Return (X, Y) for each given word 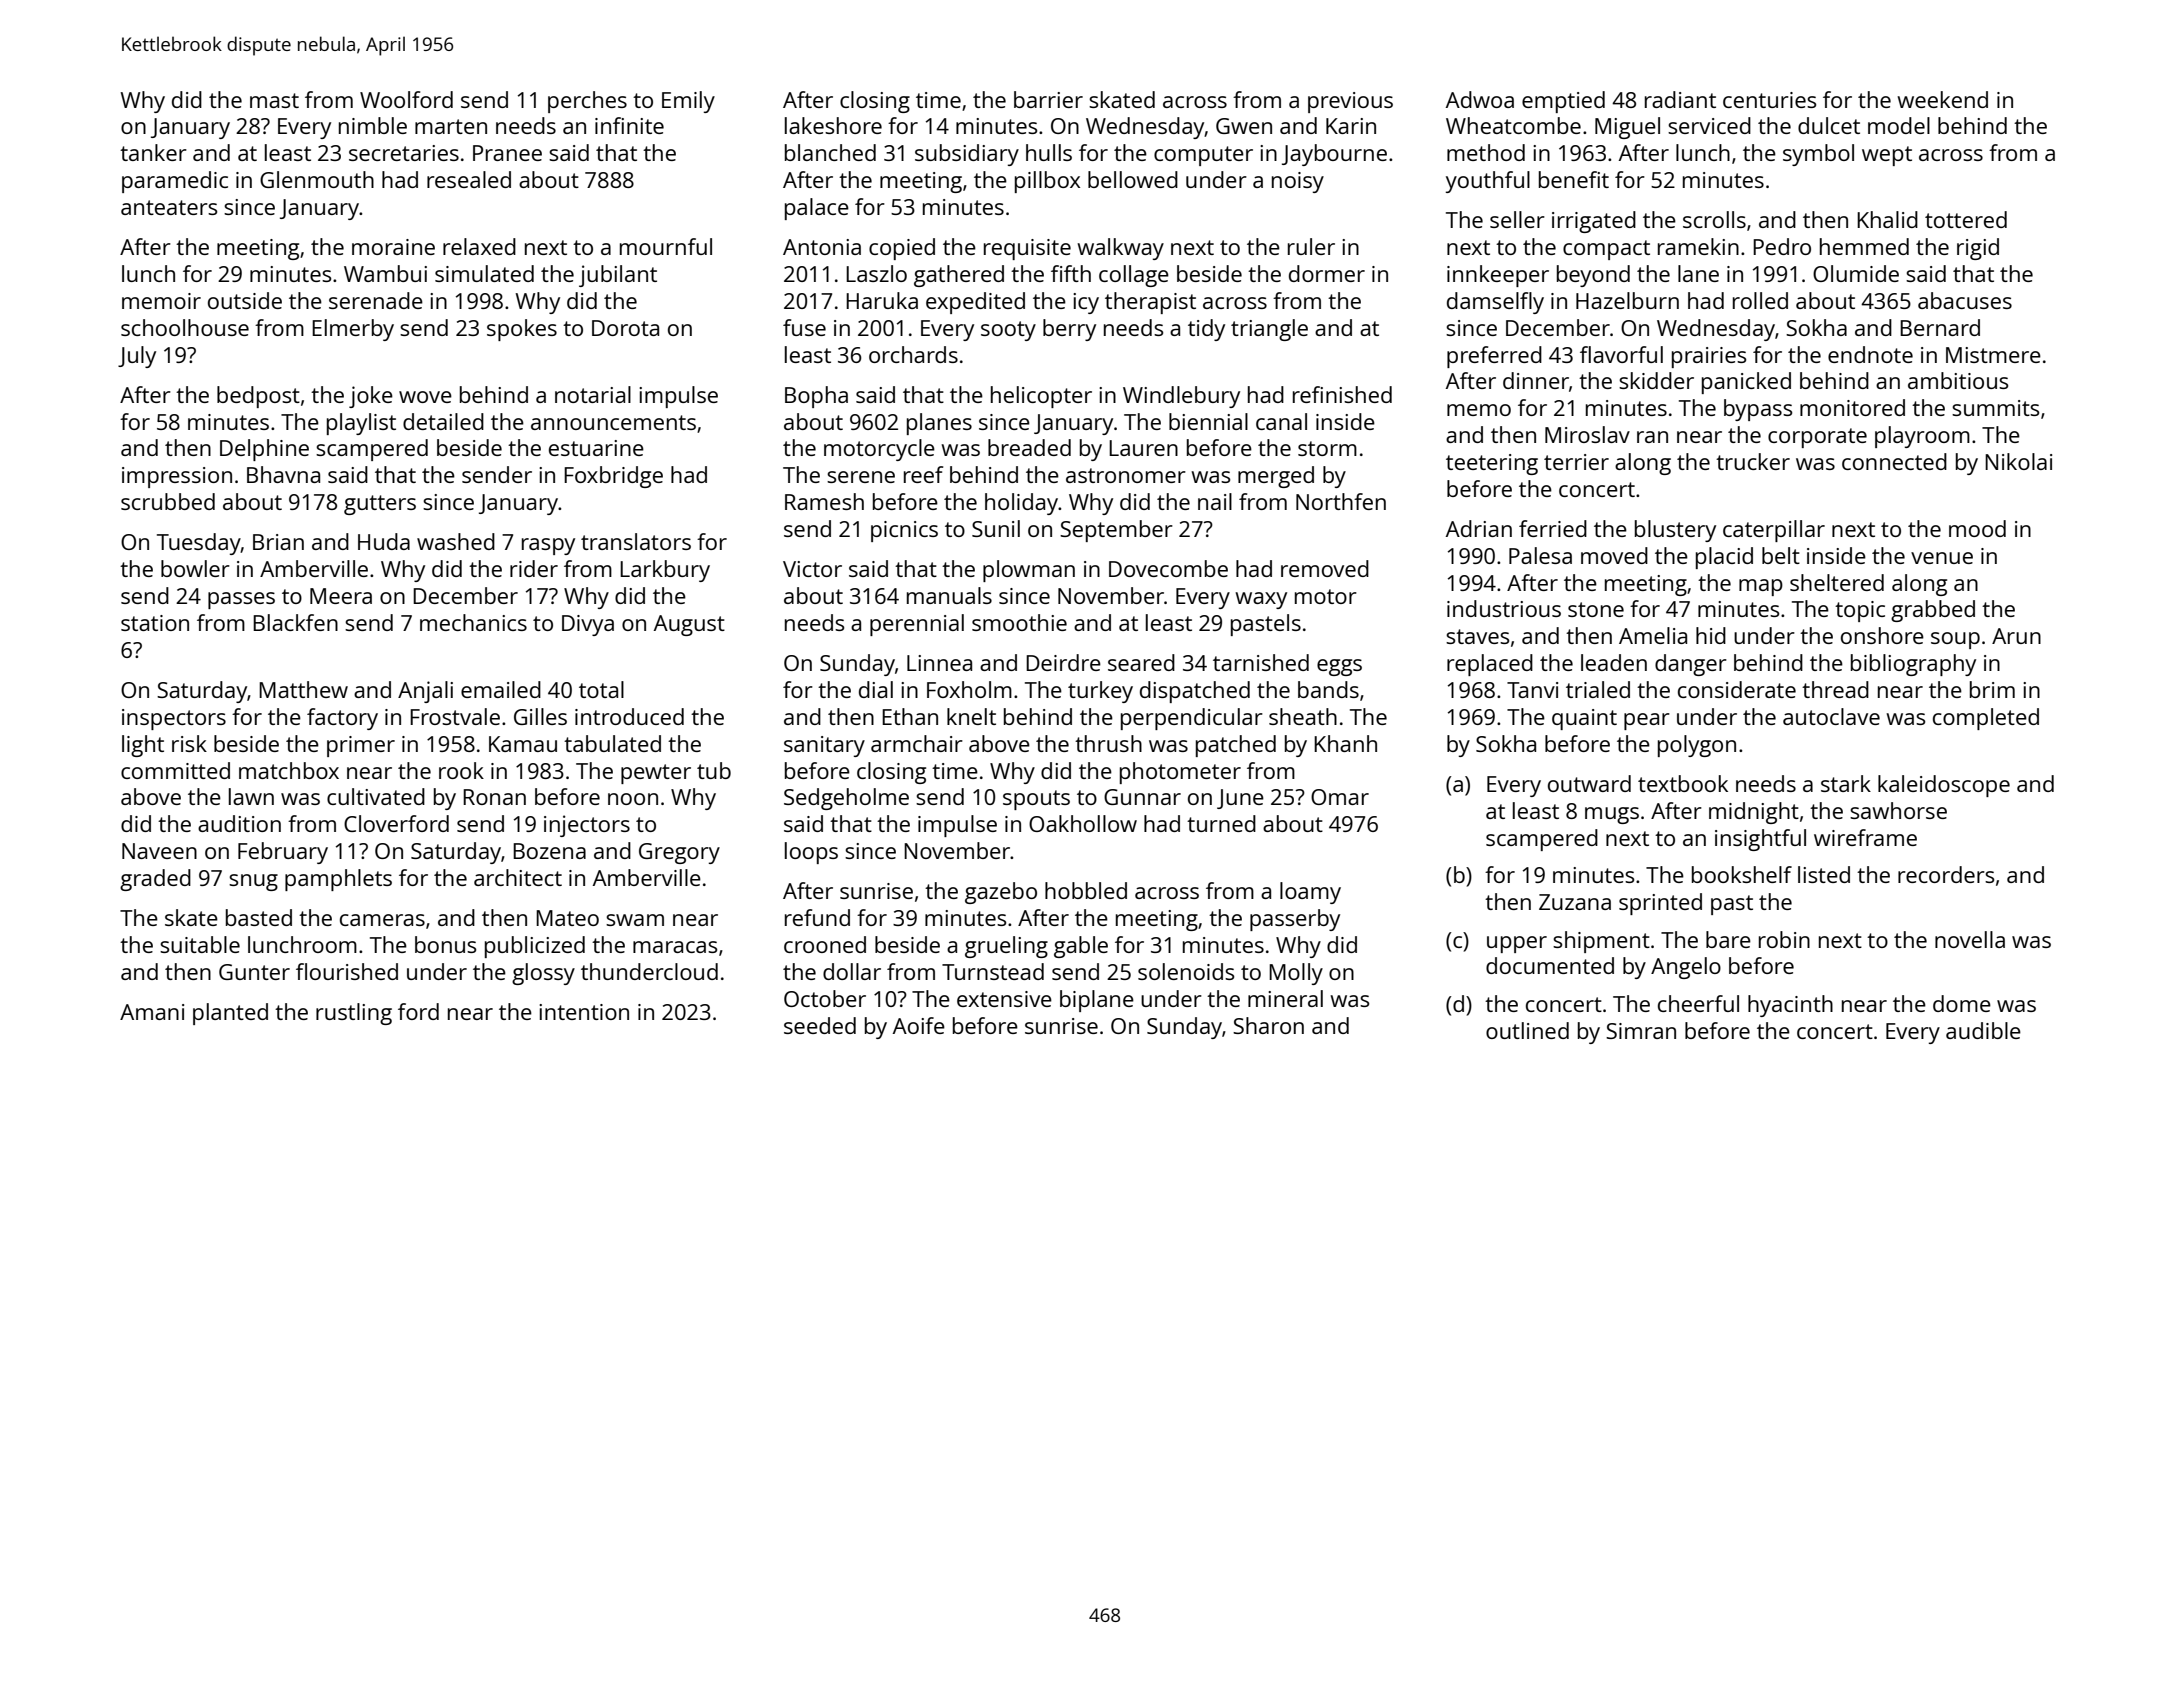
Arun (2016, 636)
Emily (688, 102)
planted (230, 1014)
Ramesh (824, 501)
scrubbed (168, 501)
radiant (1680, 99)
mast (274, 100)
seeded (820, 1025)
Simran (1641, 1031)
